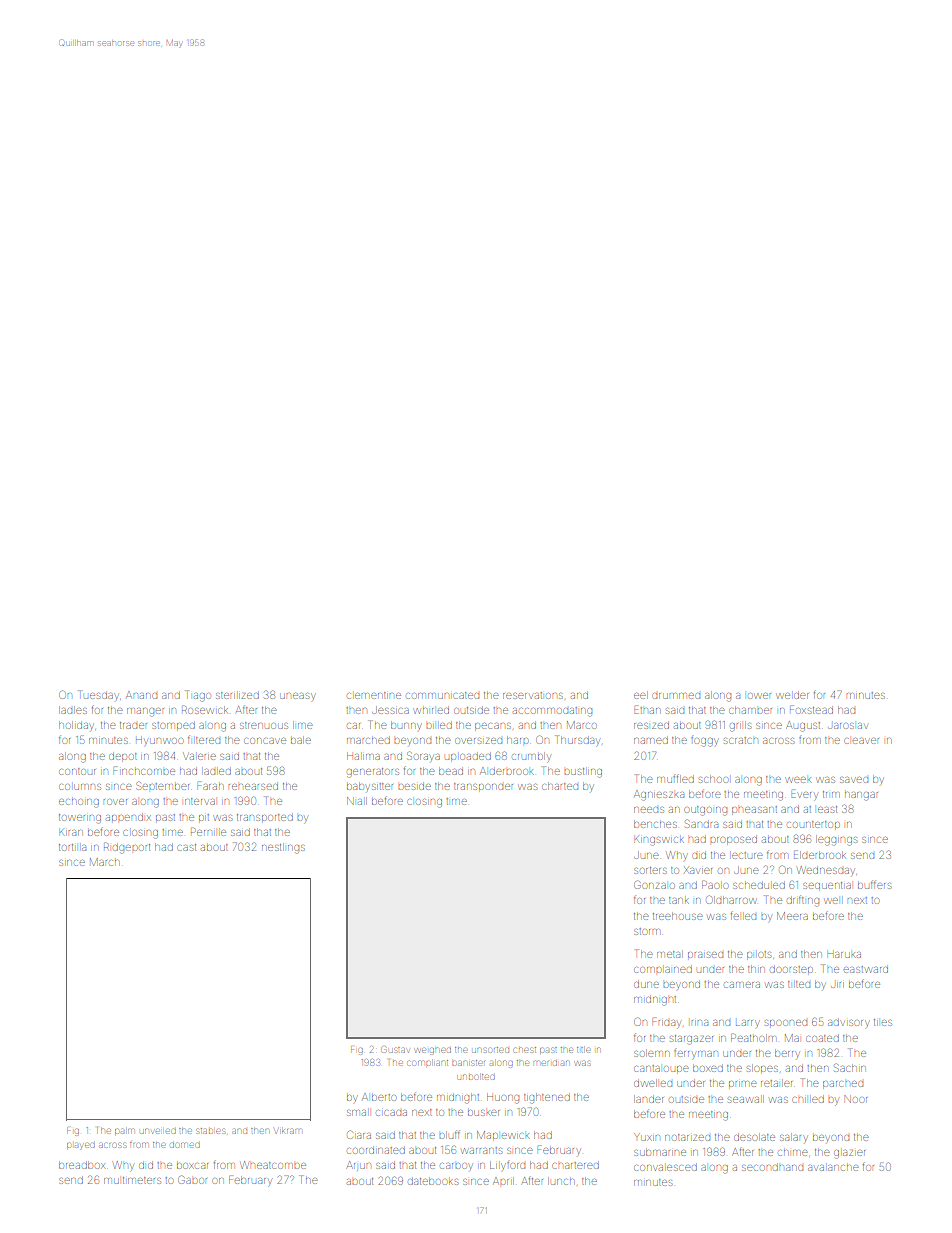 The height and width of the screenshot is (1233, 952). I want to click on Jaroslav, so click(848, 726).
